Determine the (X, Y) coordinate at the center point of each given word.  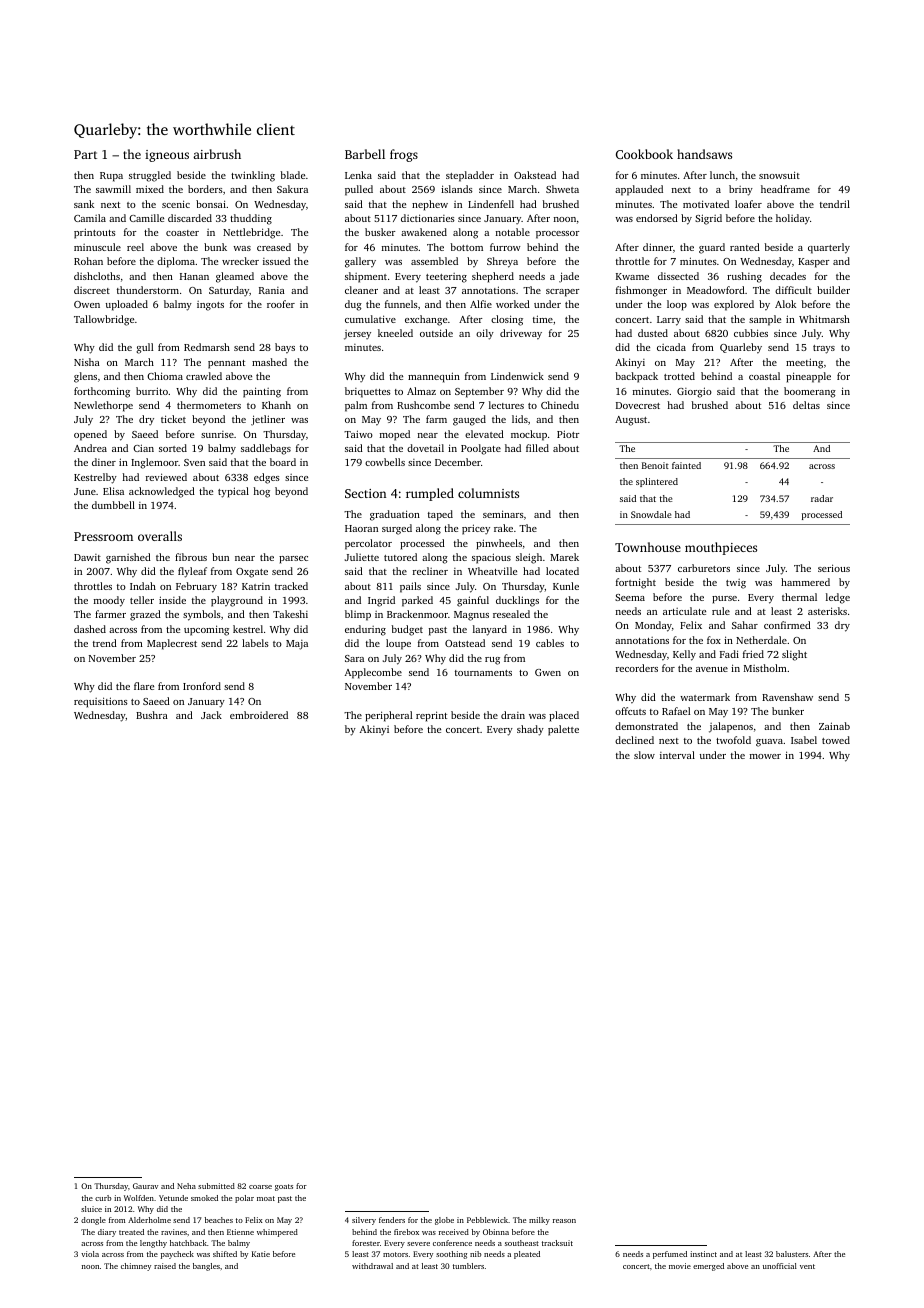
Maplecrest (172, 644)
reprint (431, 716)
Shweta (562, 189)
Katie (261, 1254)
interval (677, 755)
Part (85, 154)
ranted (745, 247)
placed (564, 716)
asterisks (827, 611)
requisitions (101, 702)
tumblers (468, 1266)
